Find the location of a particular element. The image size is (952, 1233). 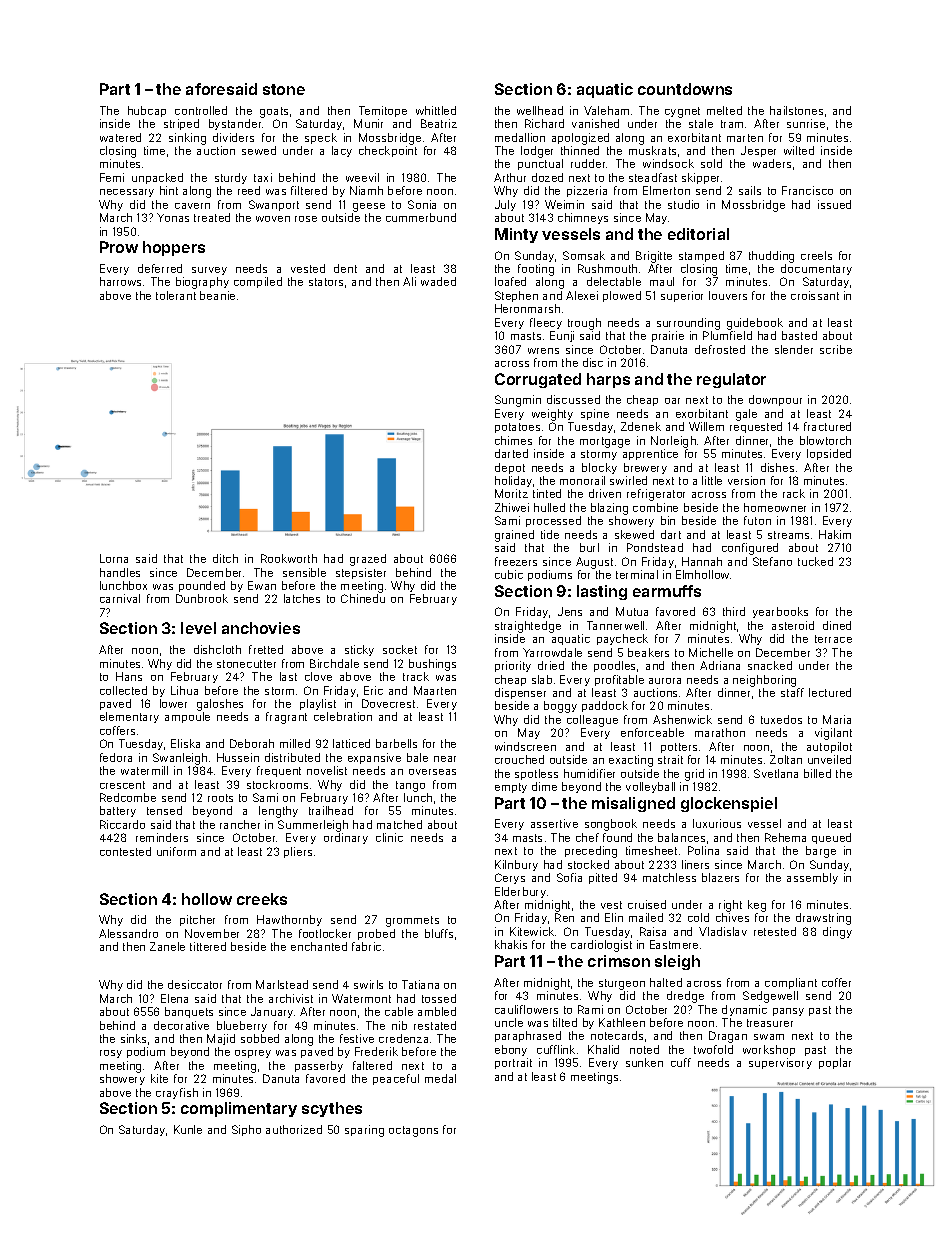

poplar is located at coordinates (835, 1063).
